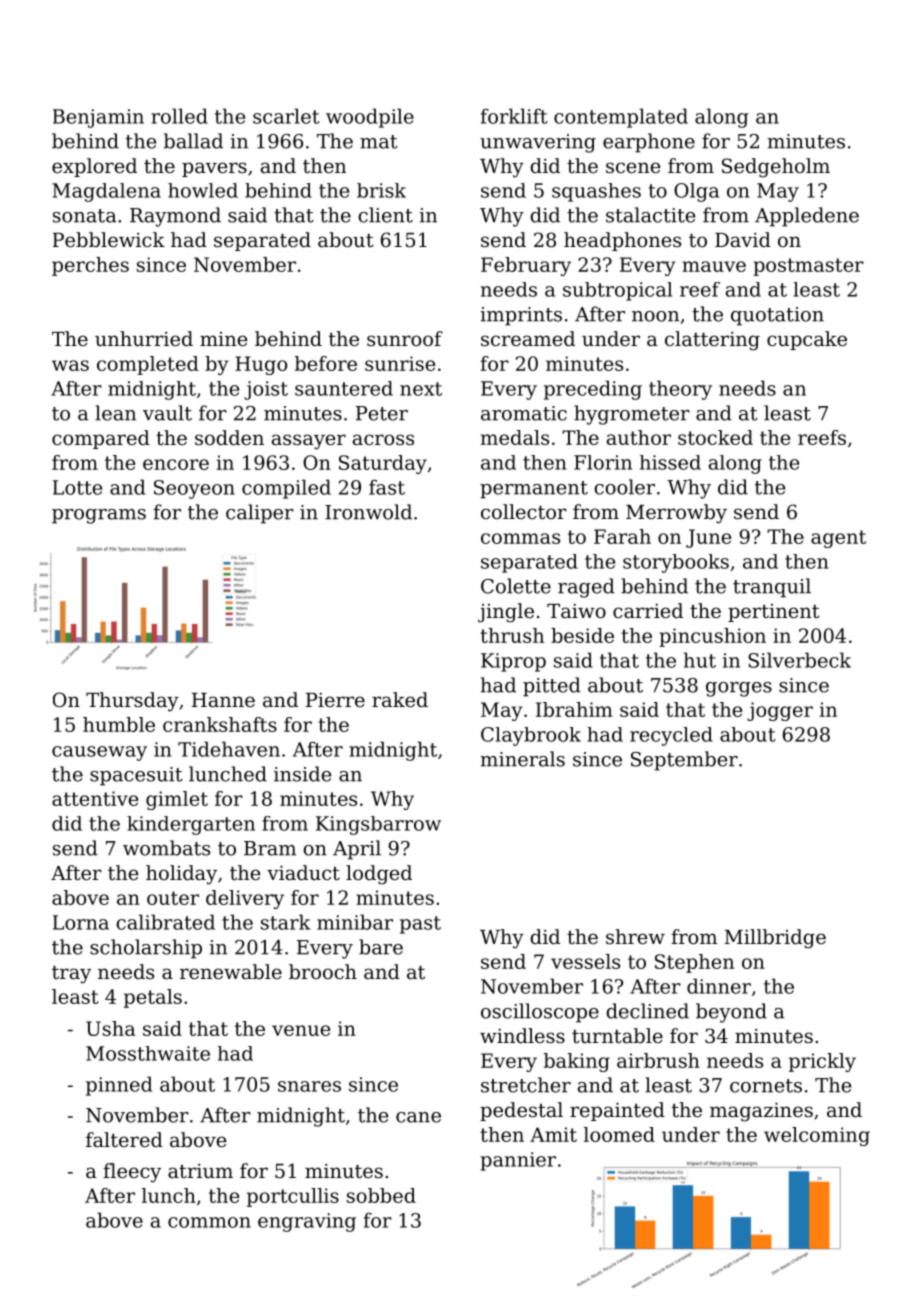 This image has width=924, height=1314. I want to click on shrew, so click(635, 937).
